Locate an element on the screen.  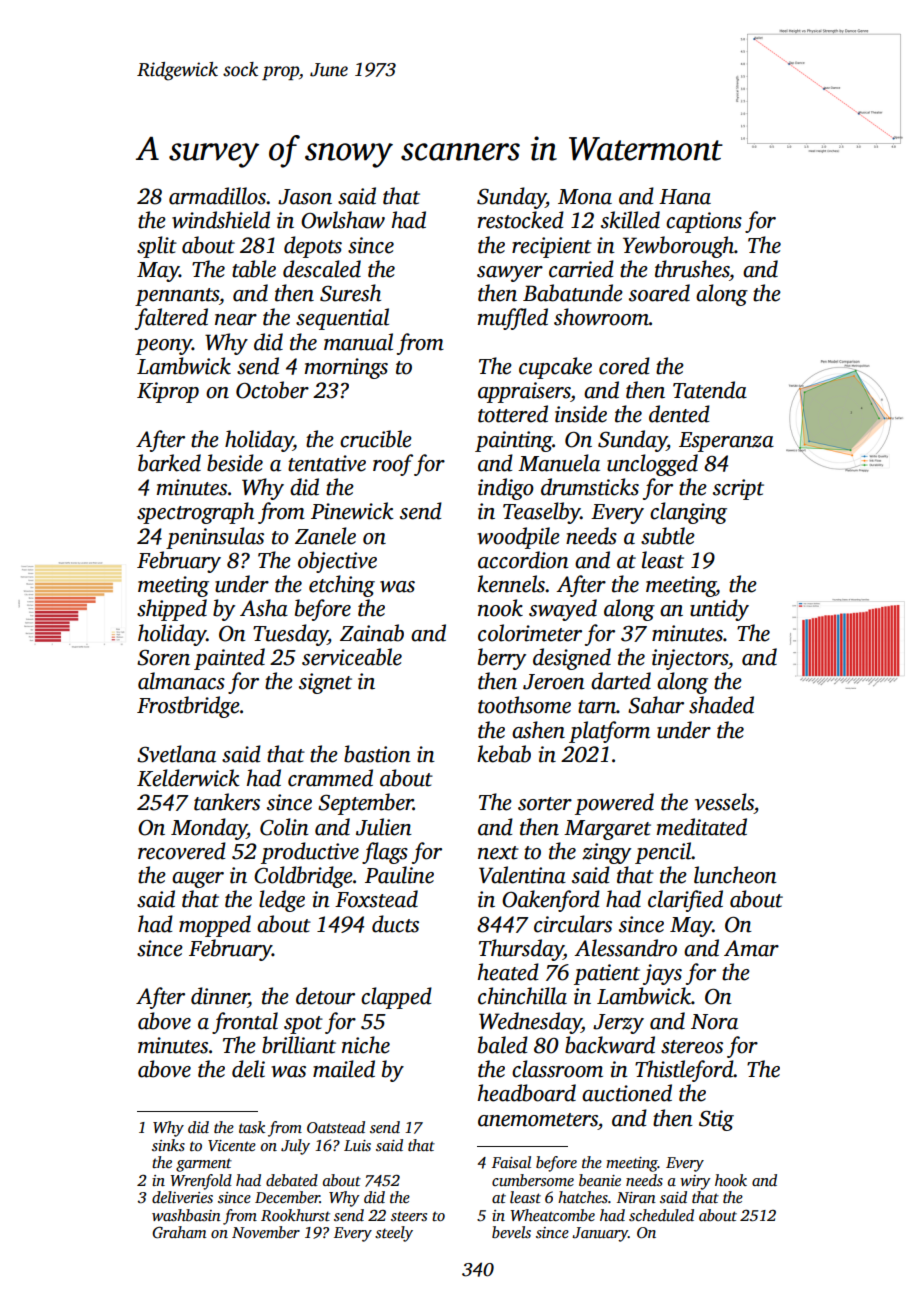
clapped is located at coordinates (396, 998).
